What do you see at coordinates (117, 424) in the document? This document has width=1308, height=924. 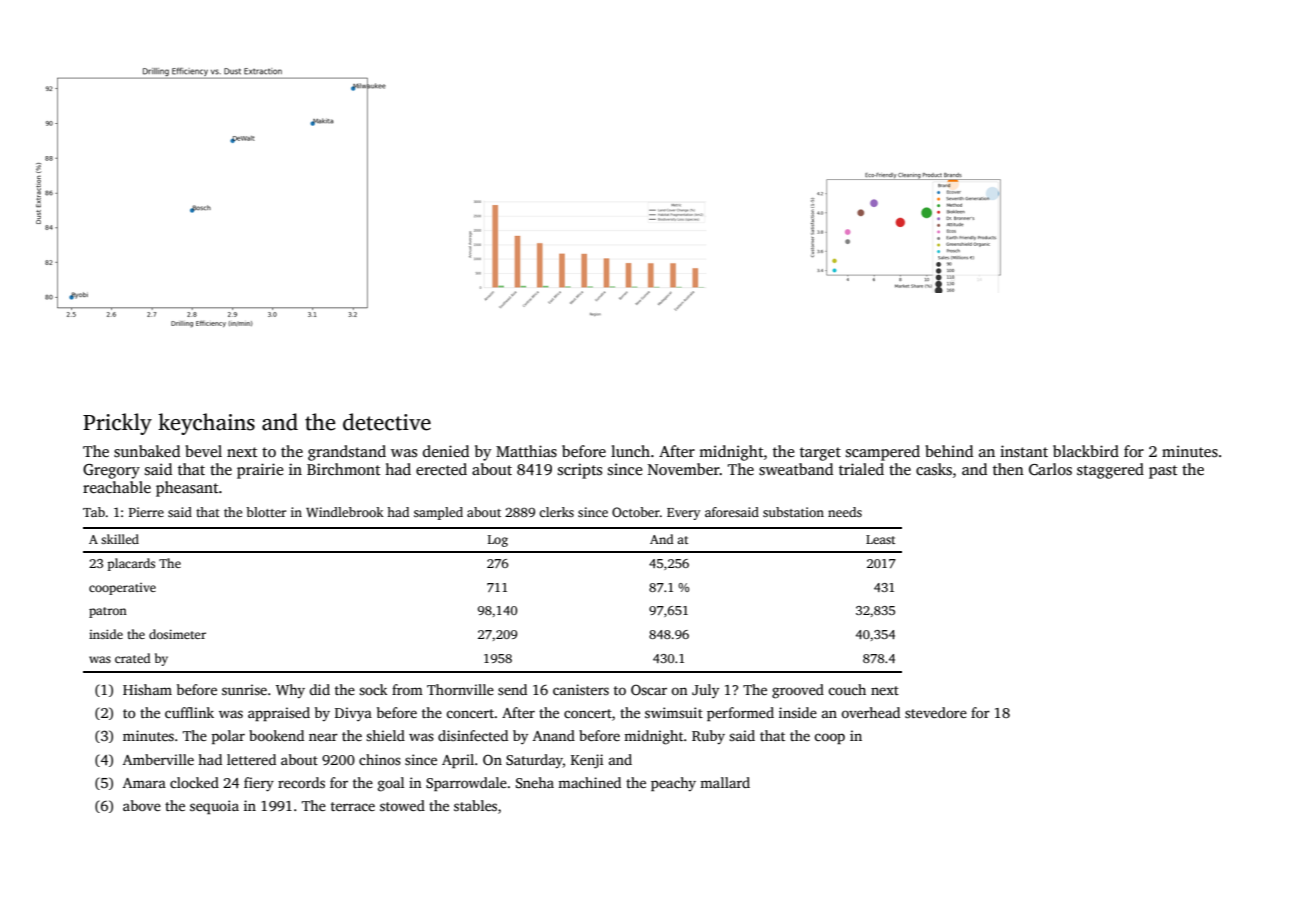 I see `Prickly` at bounding box center [117, 424].
